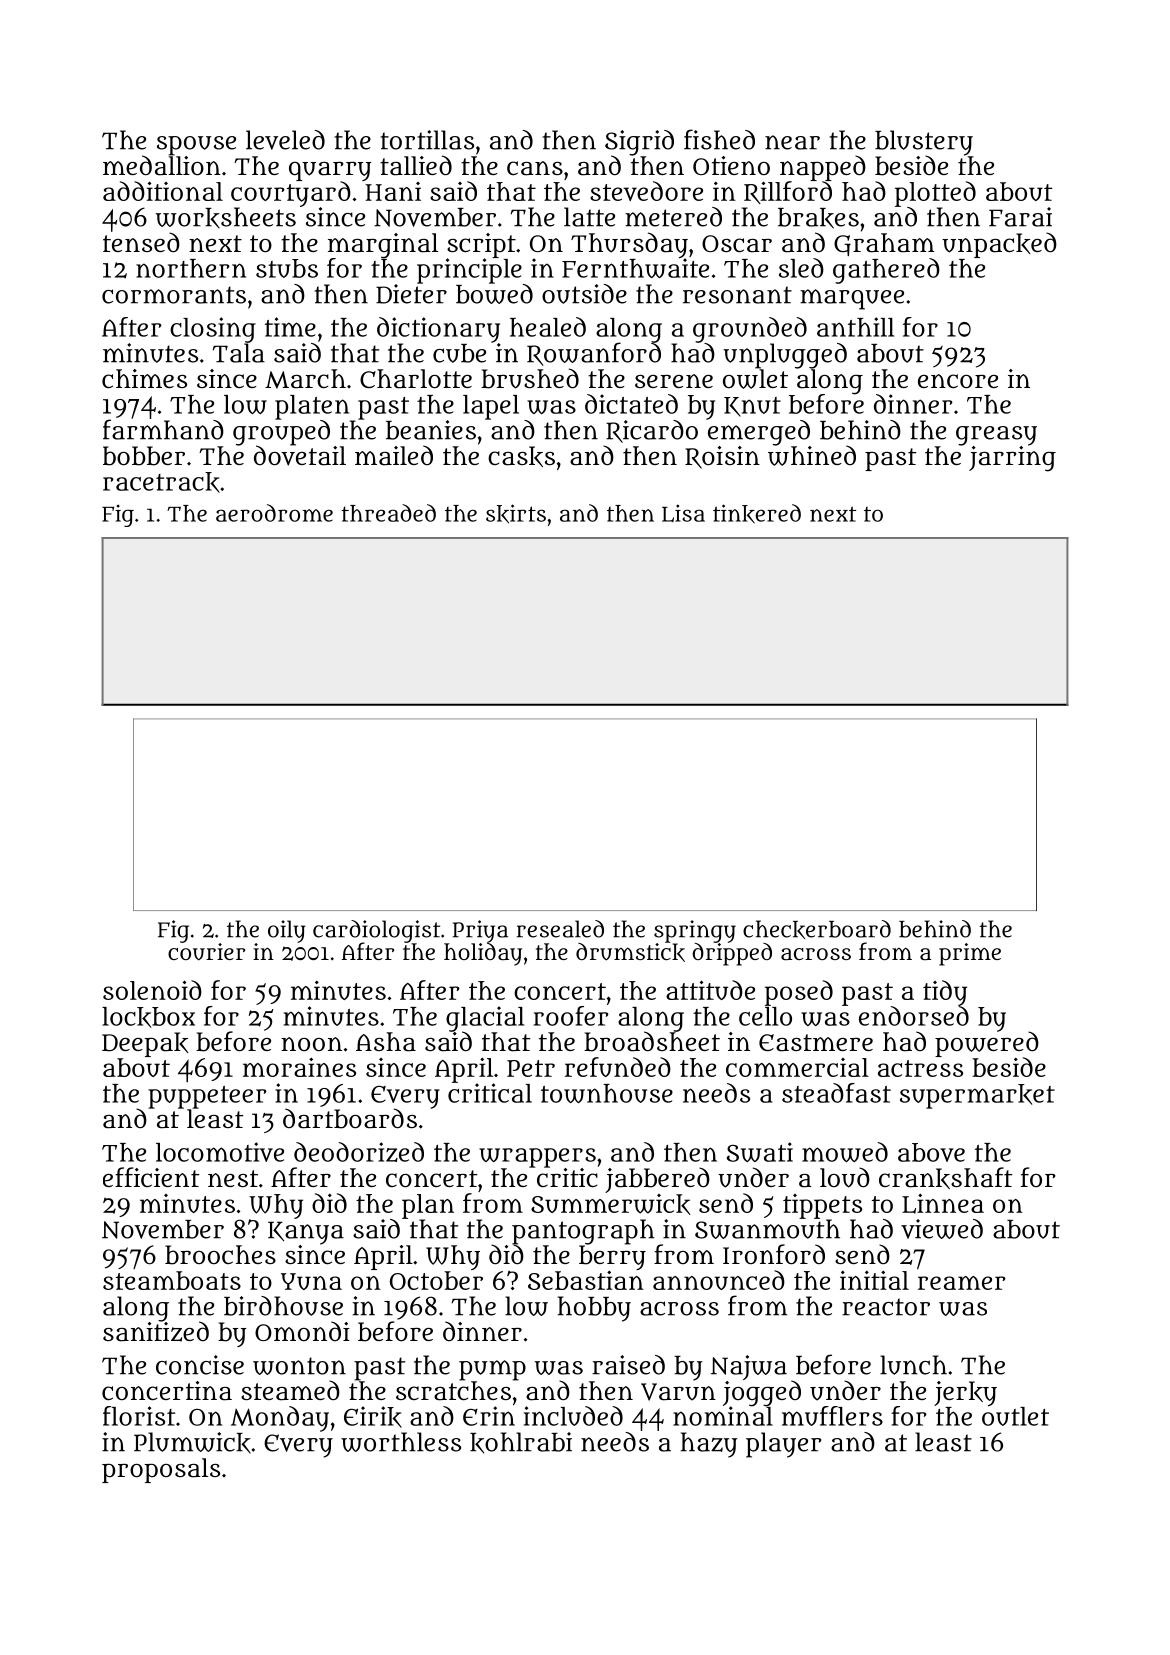  Describe the element at coordinates (200, 1365) in the image. I see `concise` at that location.
